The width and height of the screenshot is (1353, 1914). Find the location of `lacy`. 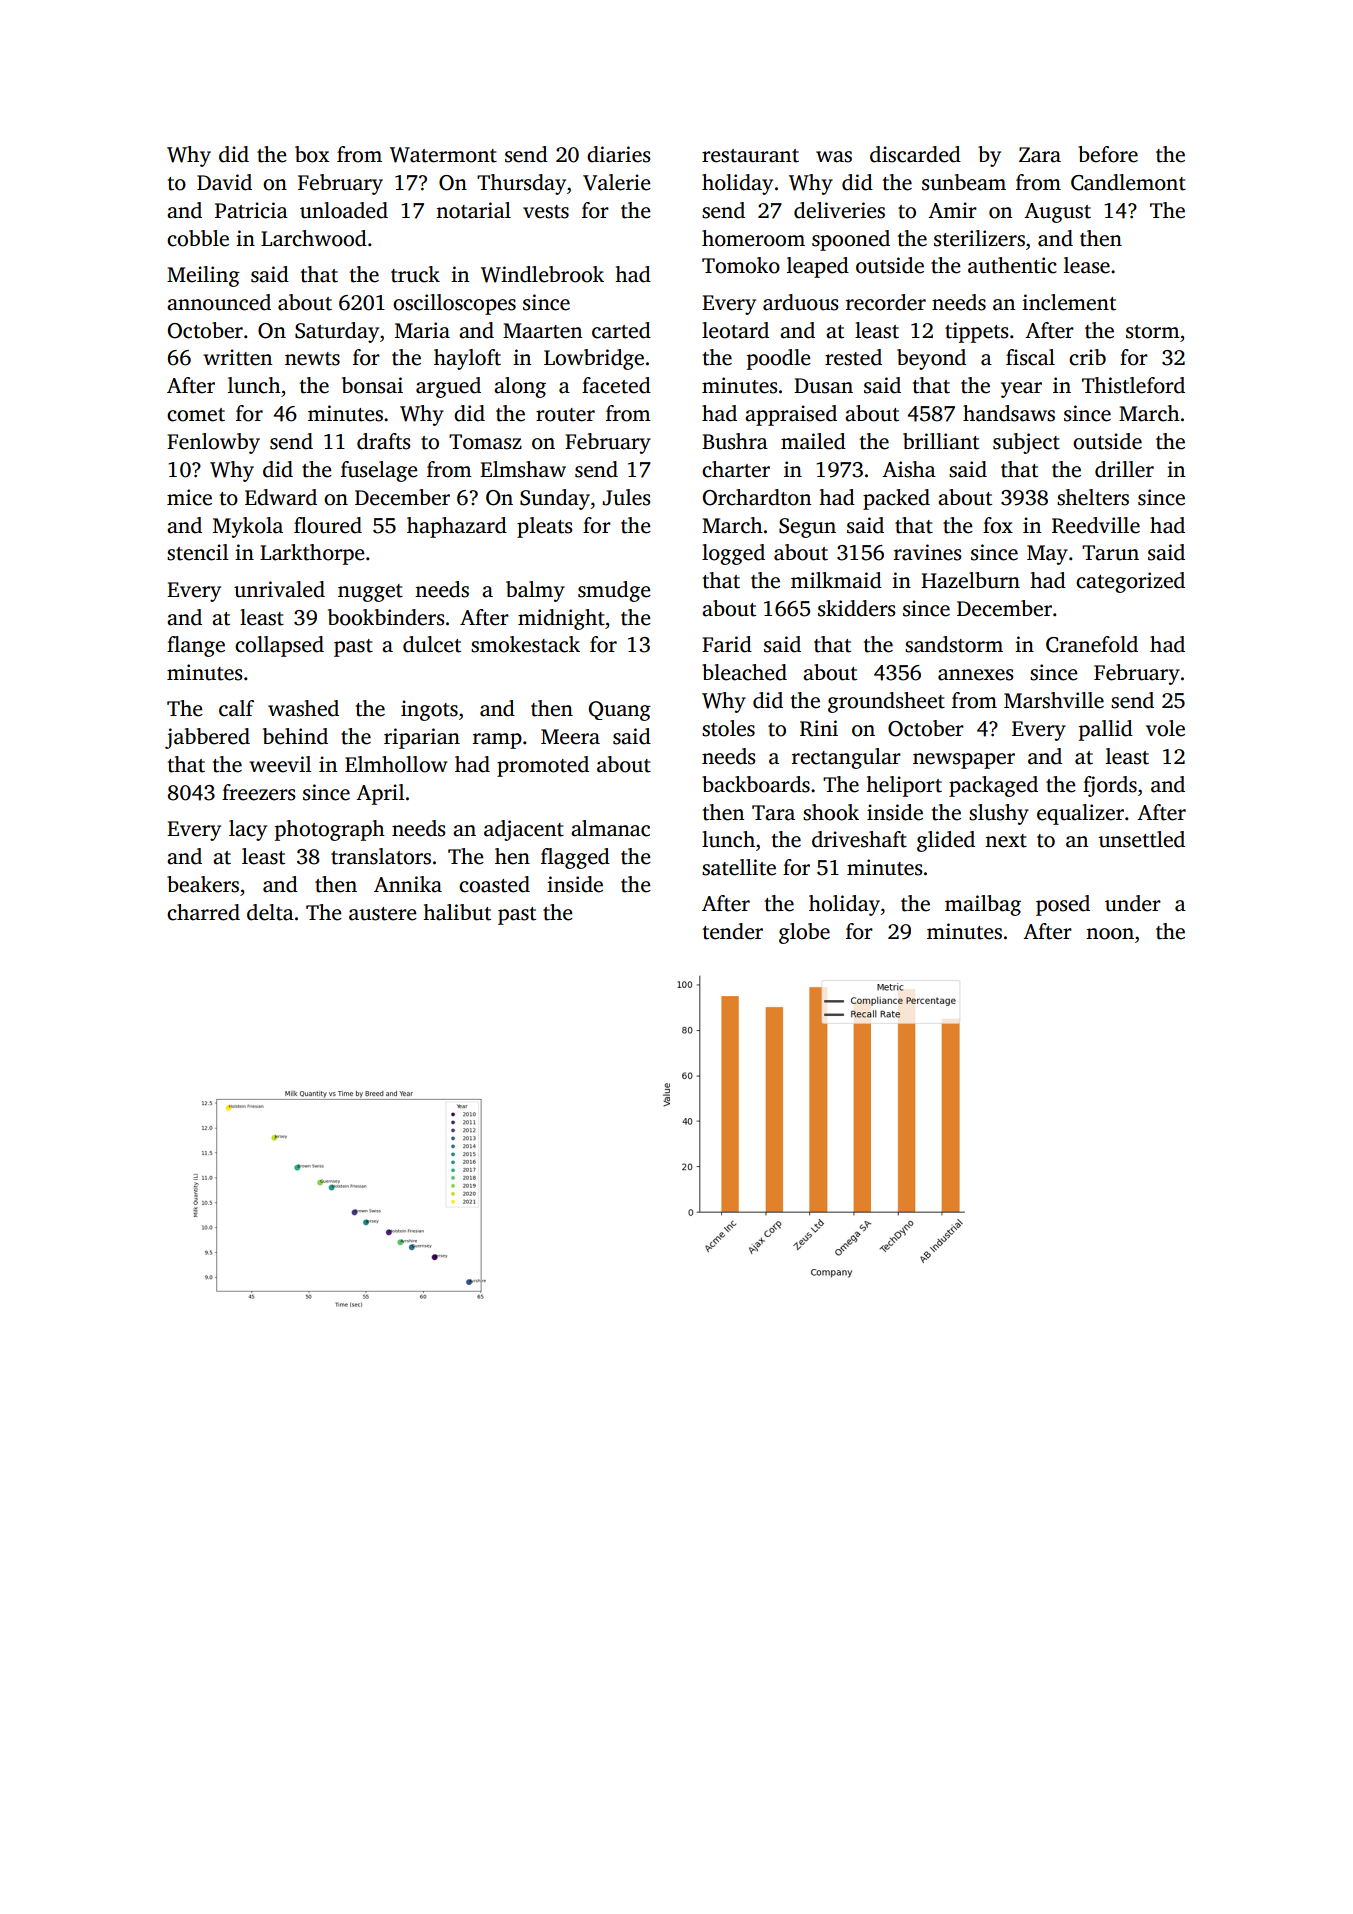

lacy is located at coordinates (248, 830).
